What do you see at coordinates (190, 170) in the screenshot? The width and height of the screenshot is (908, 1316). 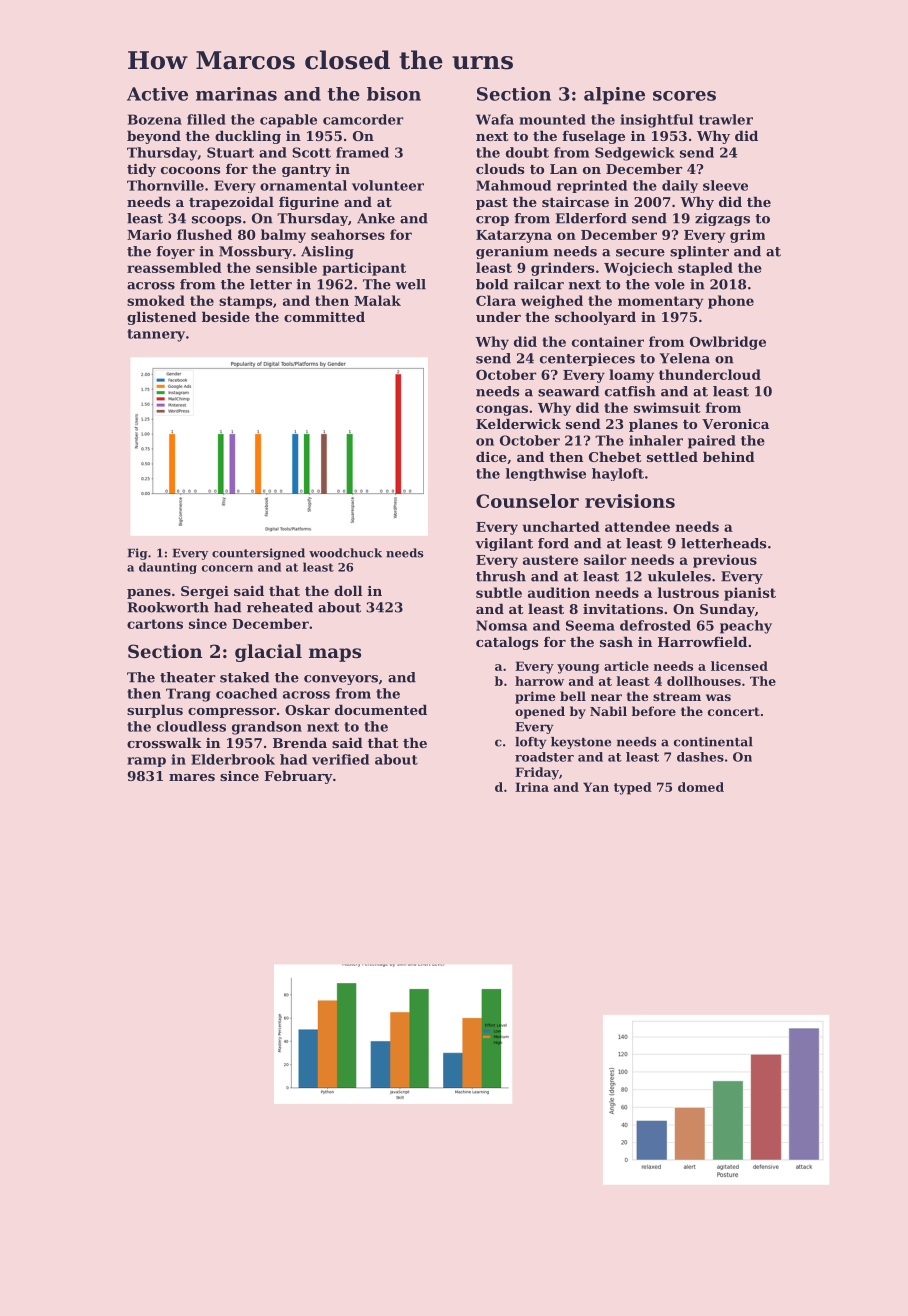 I see `cocoons` at bounding box center [190, 170].
